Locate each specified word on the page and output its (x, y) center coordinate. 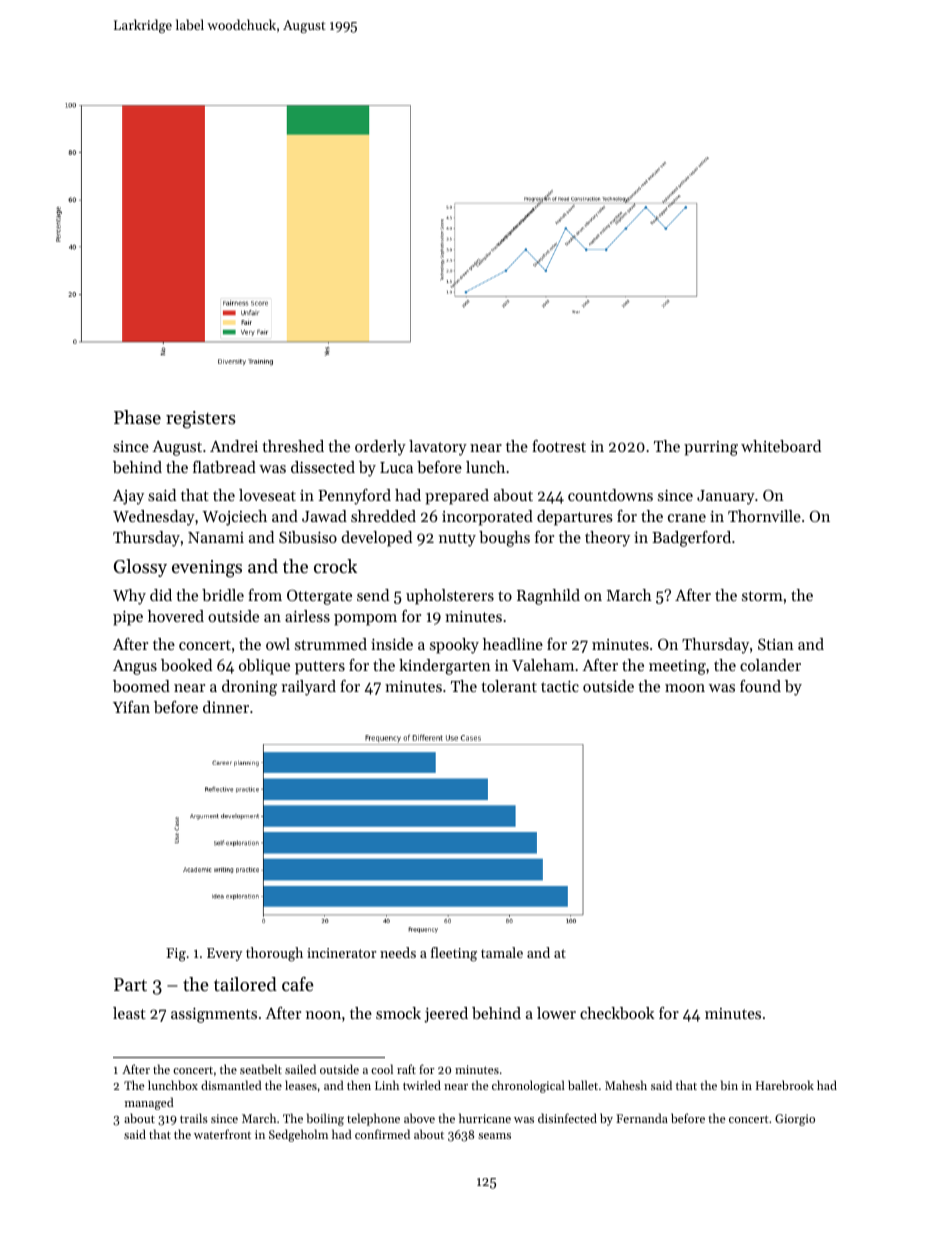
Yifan (131, 707)
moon (685, 688)
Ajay (128, 497)
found (760, 686)
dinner (226, 707)
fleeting (454, 954)
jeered (446, 1015)
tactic (560, 686)
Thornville (764, 516)
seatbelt (261, 1069)
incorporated (487, 518)
